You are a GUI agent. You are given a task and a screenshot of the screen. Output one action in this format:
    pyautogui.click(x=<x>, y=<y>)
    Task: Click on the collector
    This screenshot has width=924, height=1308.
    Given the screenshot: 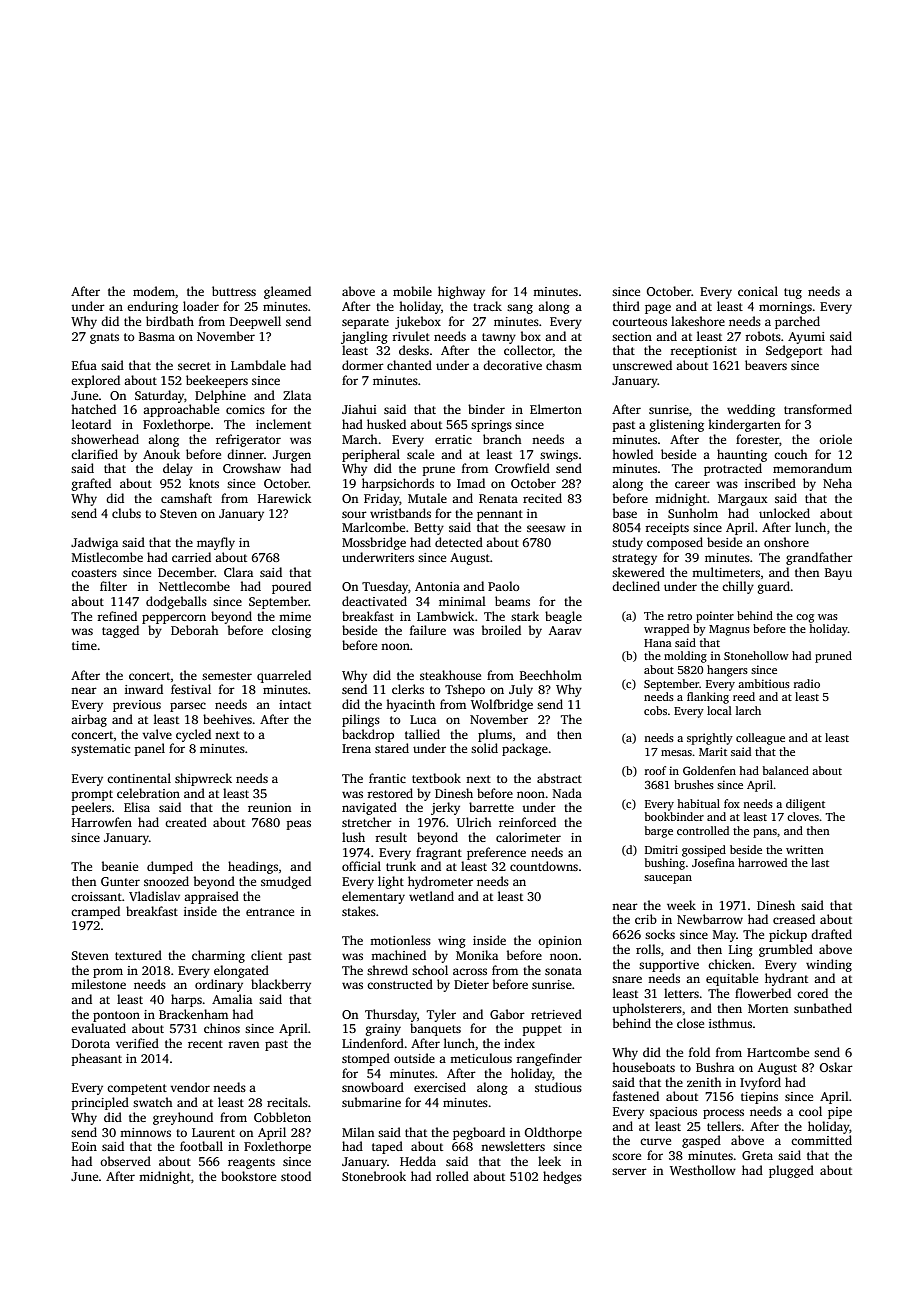 What is the action you would take?
    pyautogui.click(x=528, y=350)
